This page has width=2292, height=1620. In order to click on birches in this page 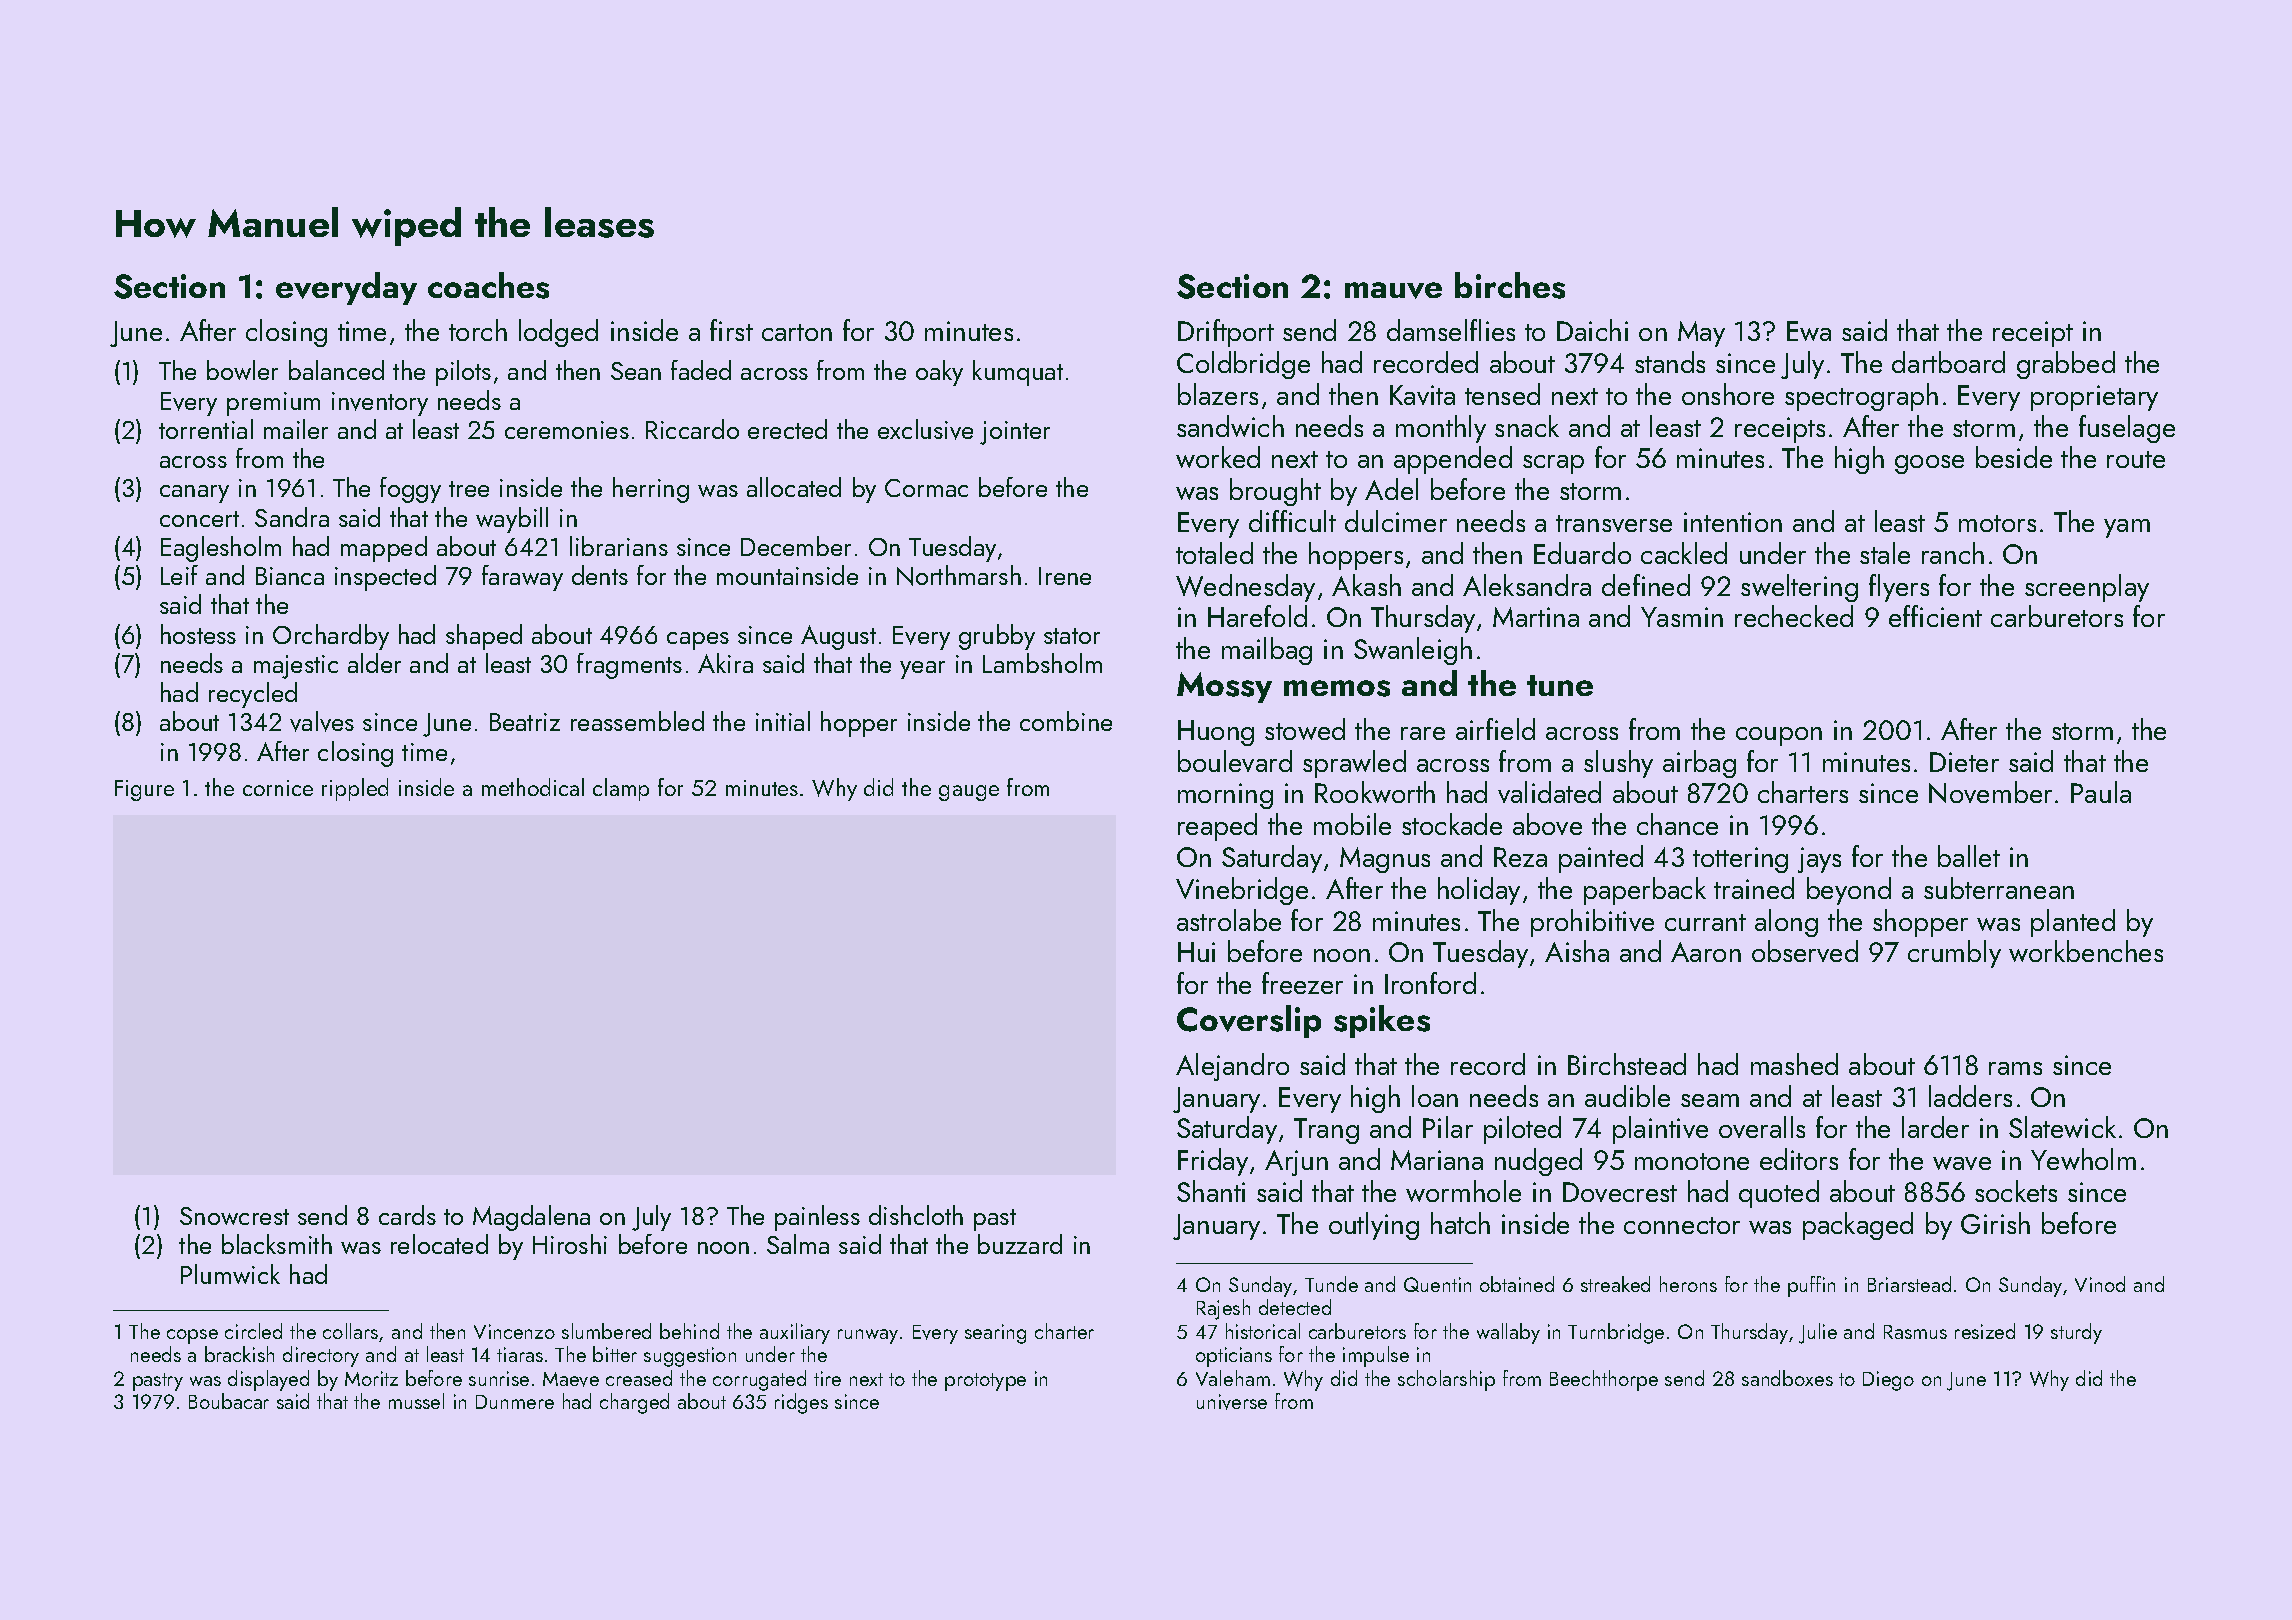, I will do `click(1510, 285)`.
